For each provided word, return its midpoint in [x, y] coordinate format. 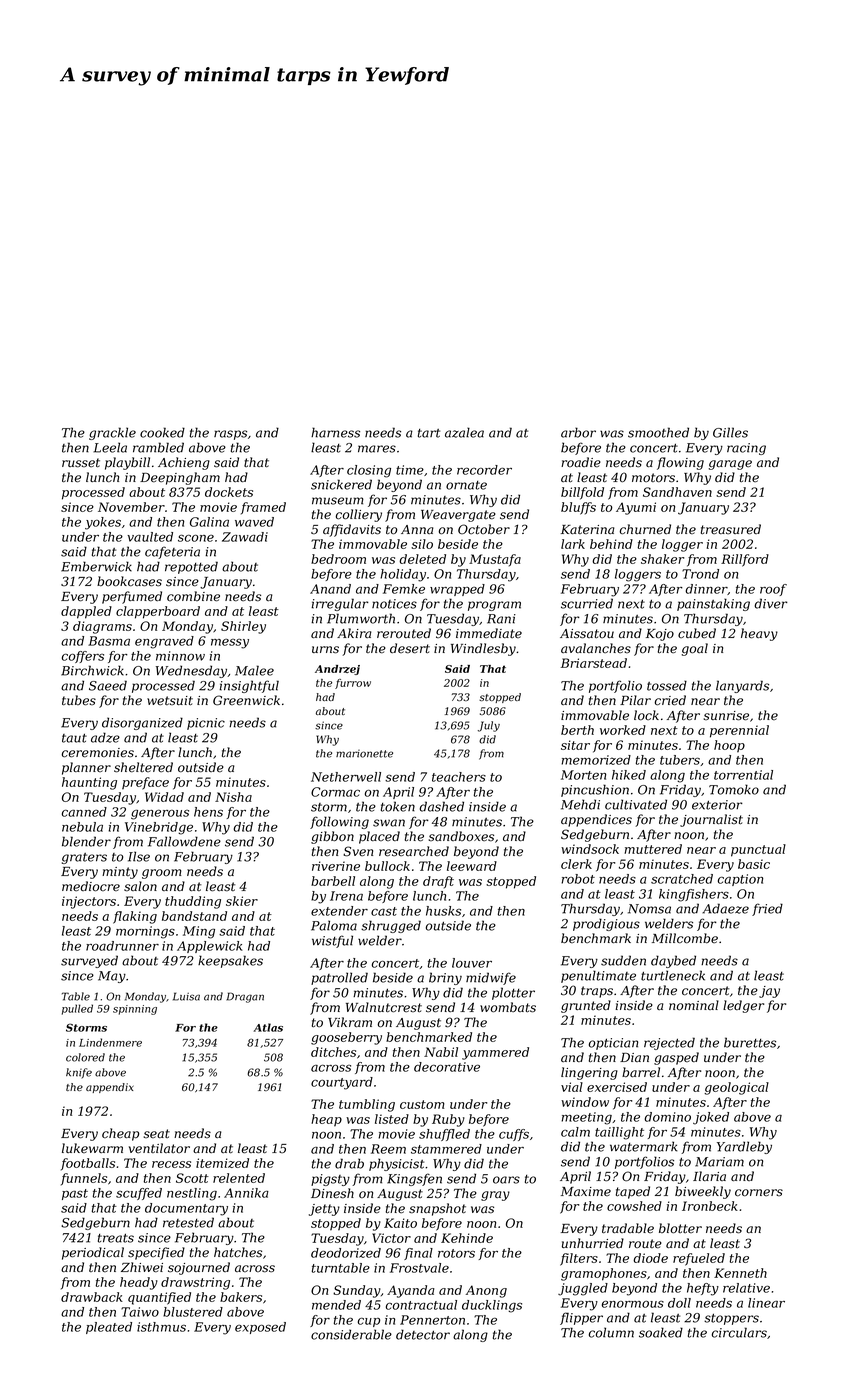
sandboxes [461, 836]
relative [746, 1288]
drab [349, 1163]
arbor [578, 432]
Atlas [268, 1027]
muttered [653, 849]
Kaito [400, 1223]
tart [429, 433]
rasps [230, 435]
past [75, 1194]
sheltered [143, 767]
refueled [699, 1259]
